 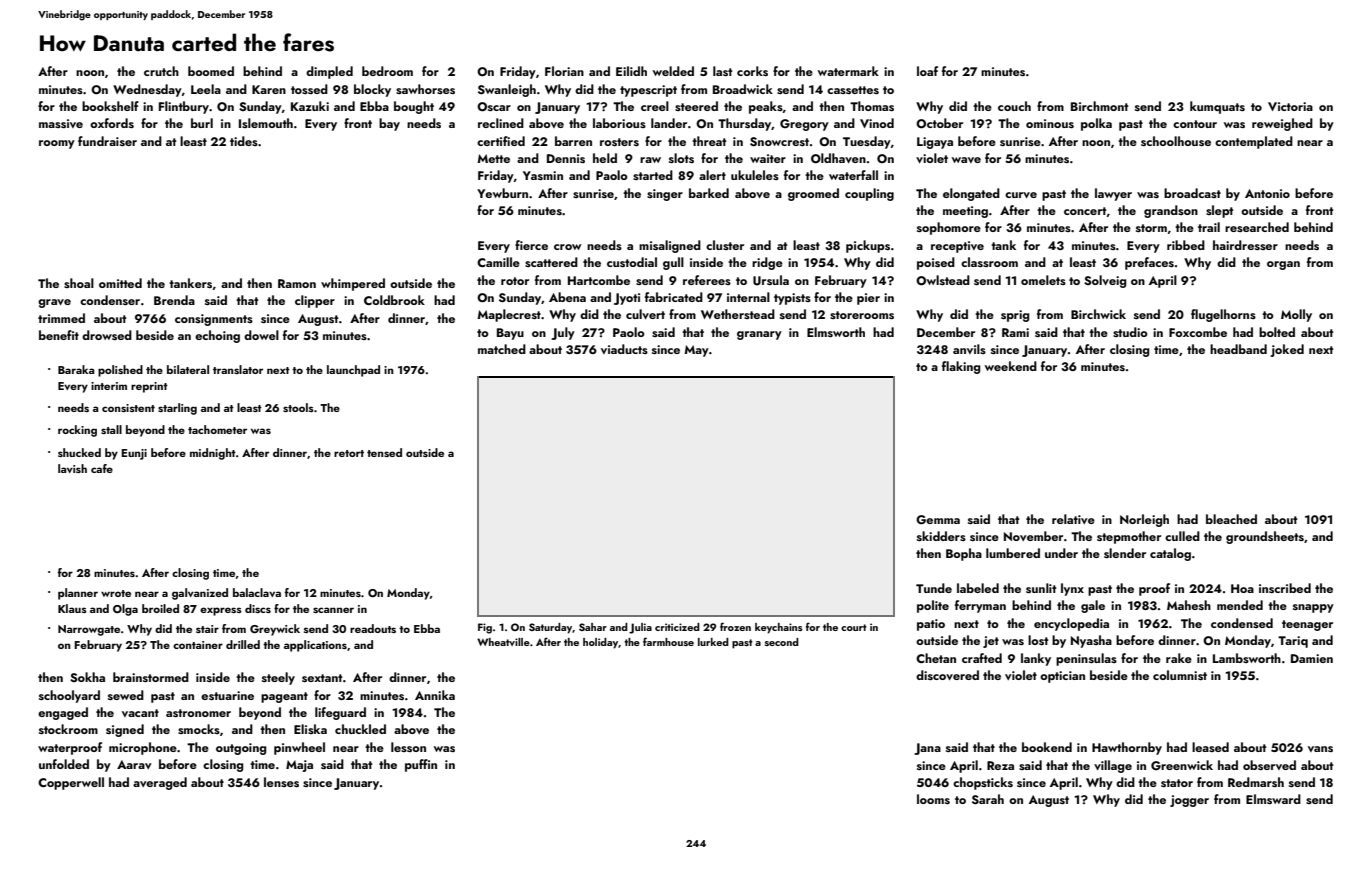 What do you see at coordinates (933, 799) in the image?
I see `looms` at bounding box center [933, 799].
